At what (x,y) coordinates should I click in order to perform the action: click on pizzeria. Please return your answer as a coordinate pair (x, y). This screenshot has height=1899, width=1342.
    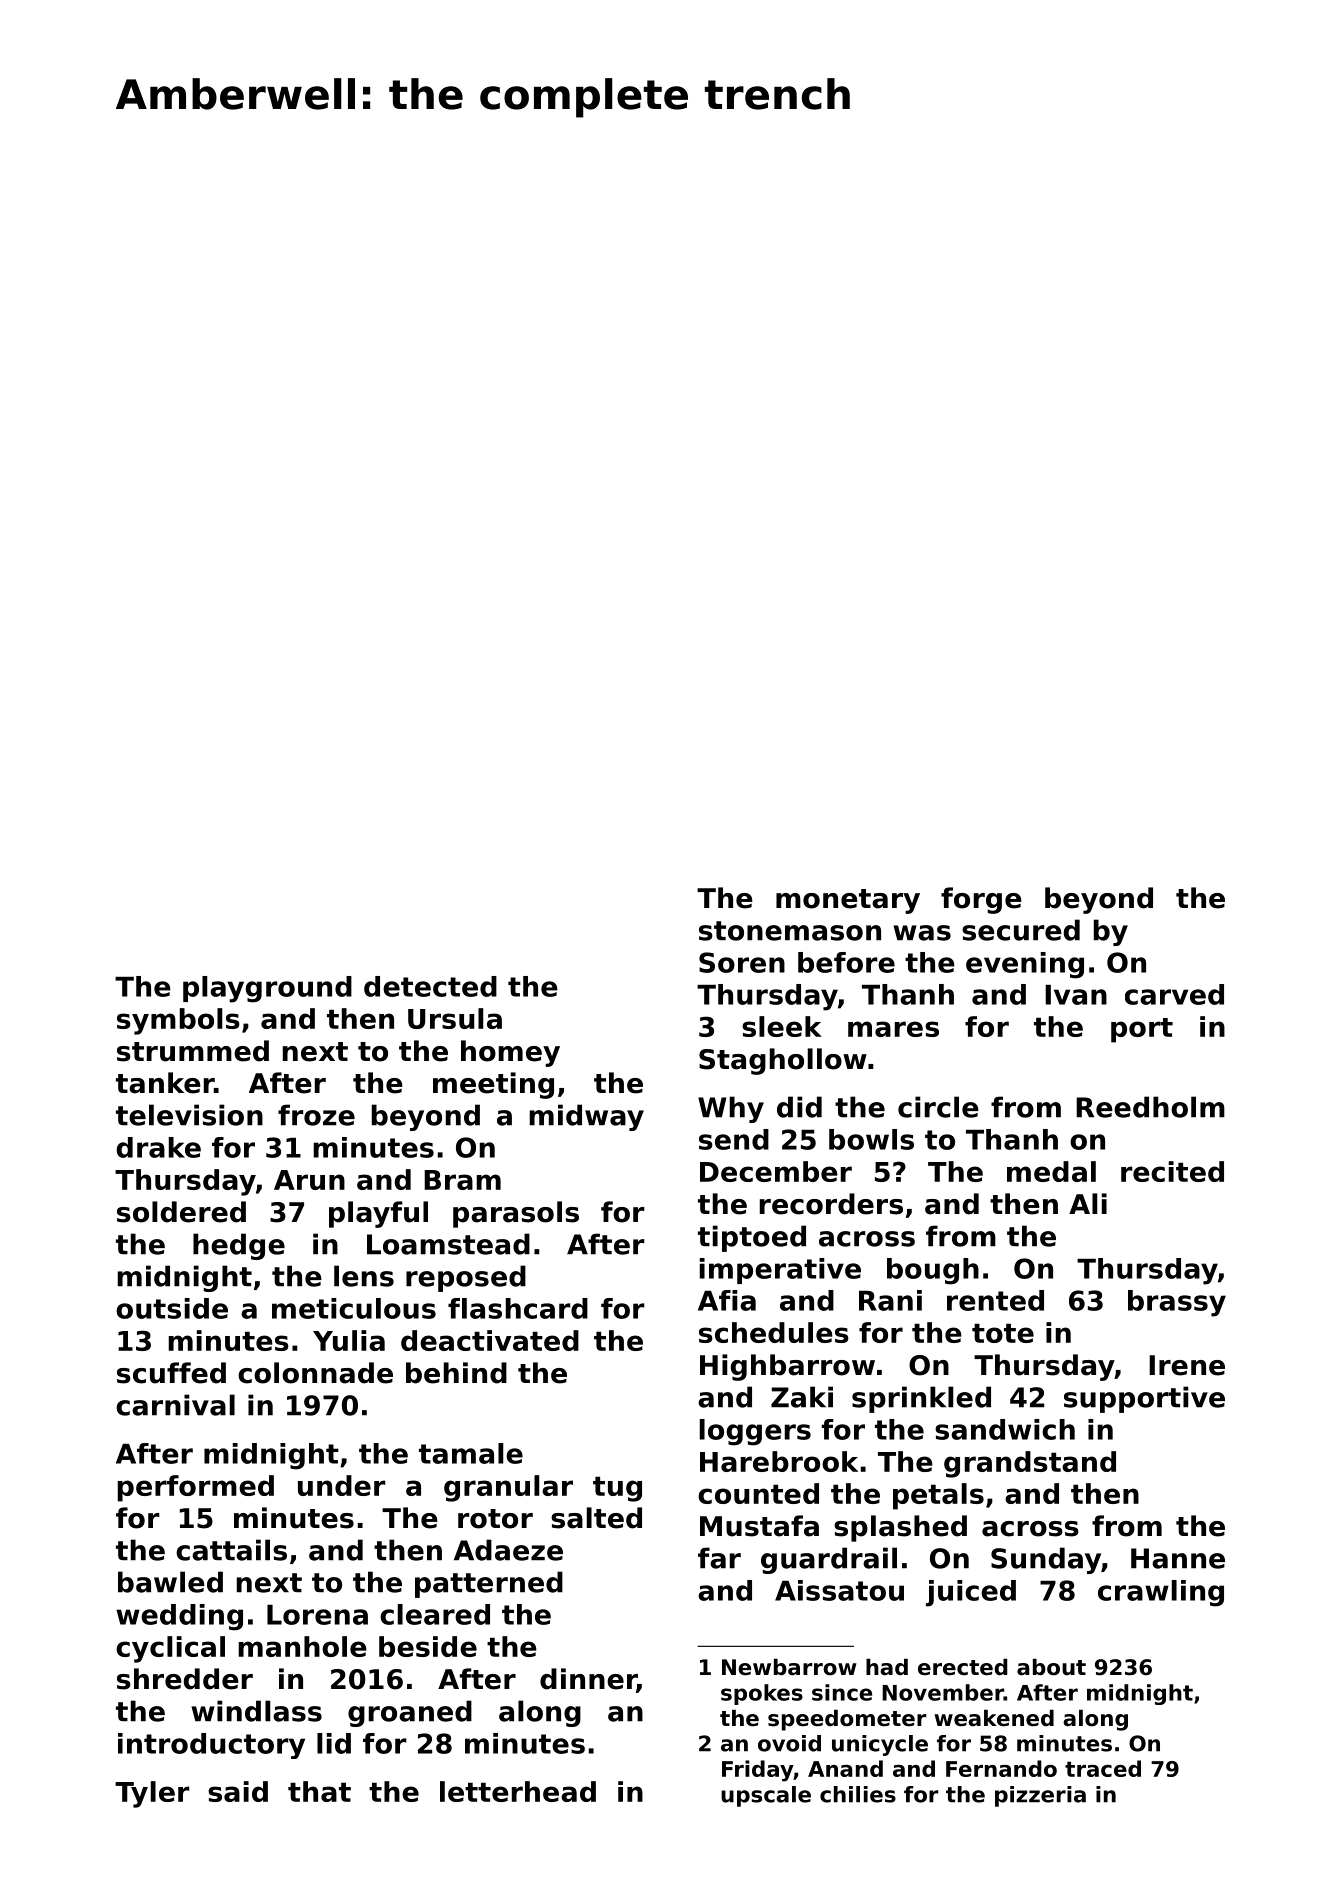
    Looking at the image, I should click on (1040, 1796).
